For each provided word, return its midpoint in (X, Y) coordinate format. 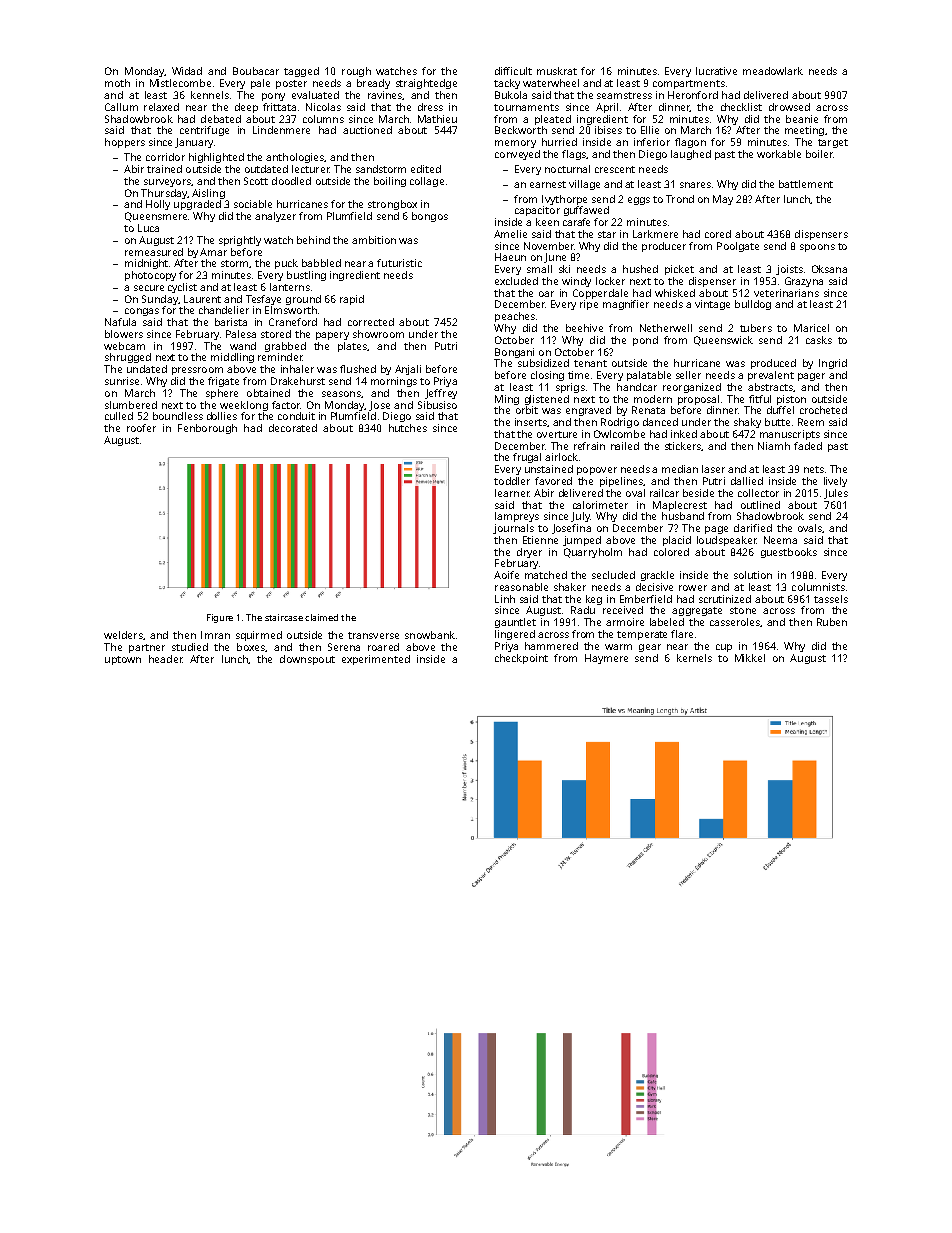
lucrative (716, 71)
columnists (818, 587)
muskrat (557, 71)
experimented (376, 660)
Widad (187, 71)
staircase (284, 617)
